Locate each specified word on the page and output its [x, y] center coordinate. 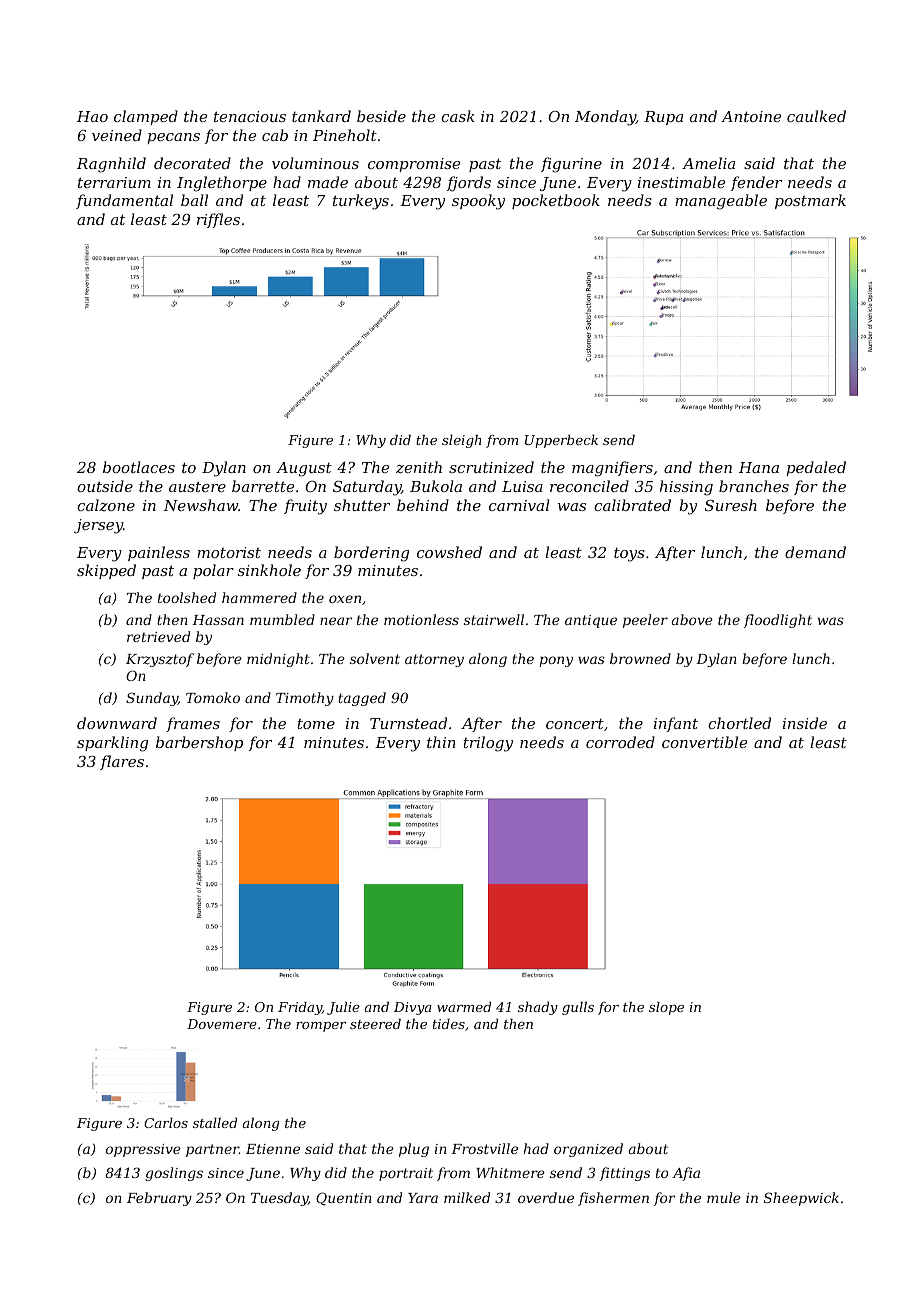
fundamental [124, 201]
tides [449, 1023]
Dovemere [222, 1024]
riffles [218, 220]
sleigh [462, 441]
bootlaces [139, 467]
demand [815, 552]
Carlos [166, 1122]
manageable [721, 202]
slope [666, 1008]
